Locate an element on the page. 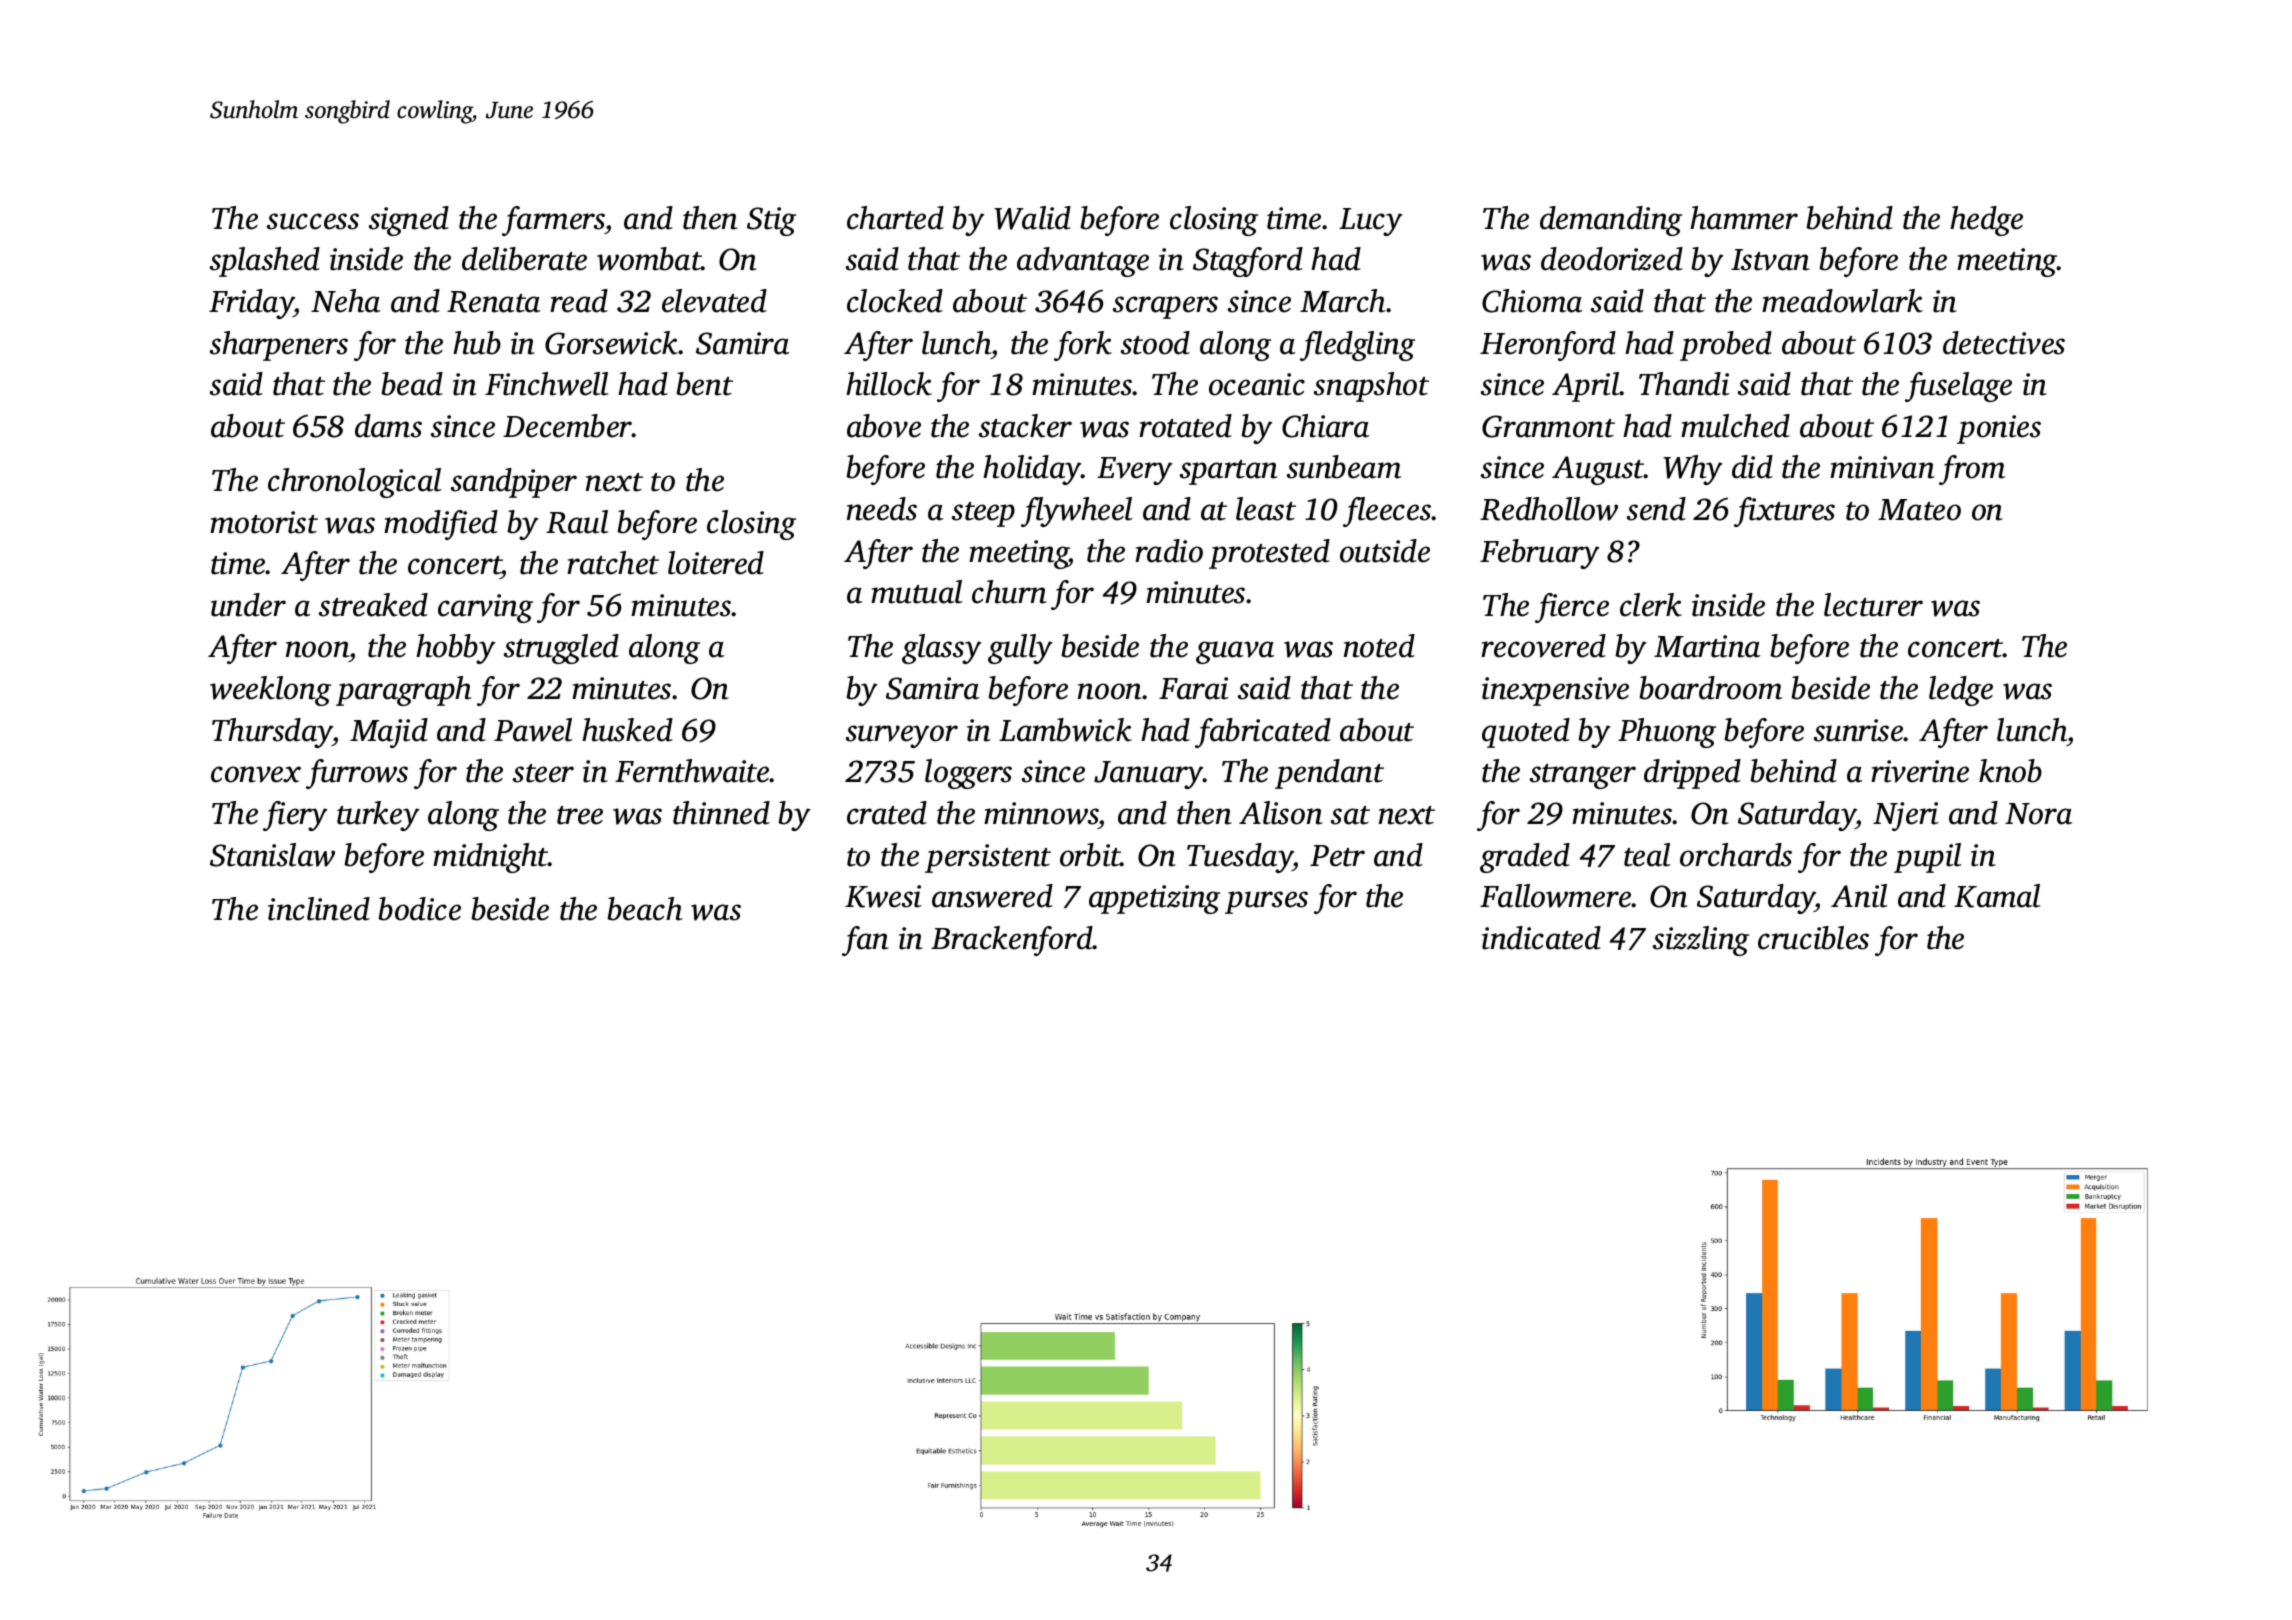 The height and width of the document is (1620, 2292). Lucy is located at coordinates (1371, 222).
